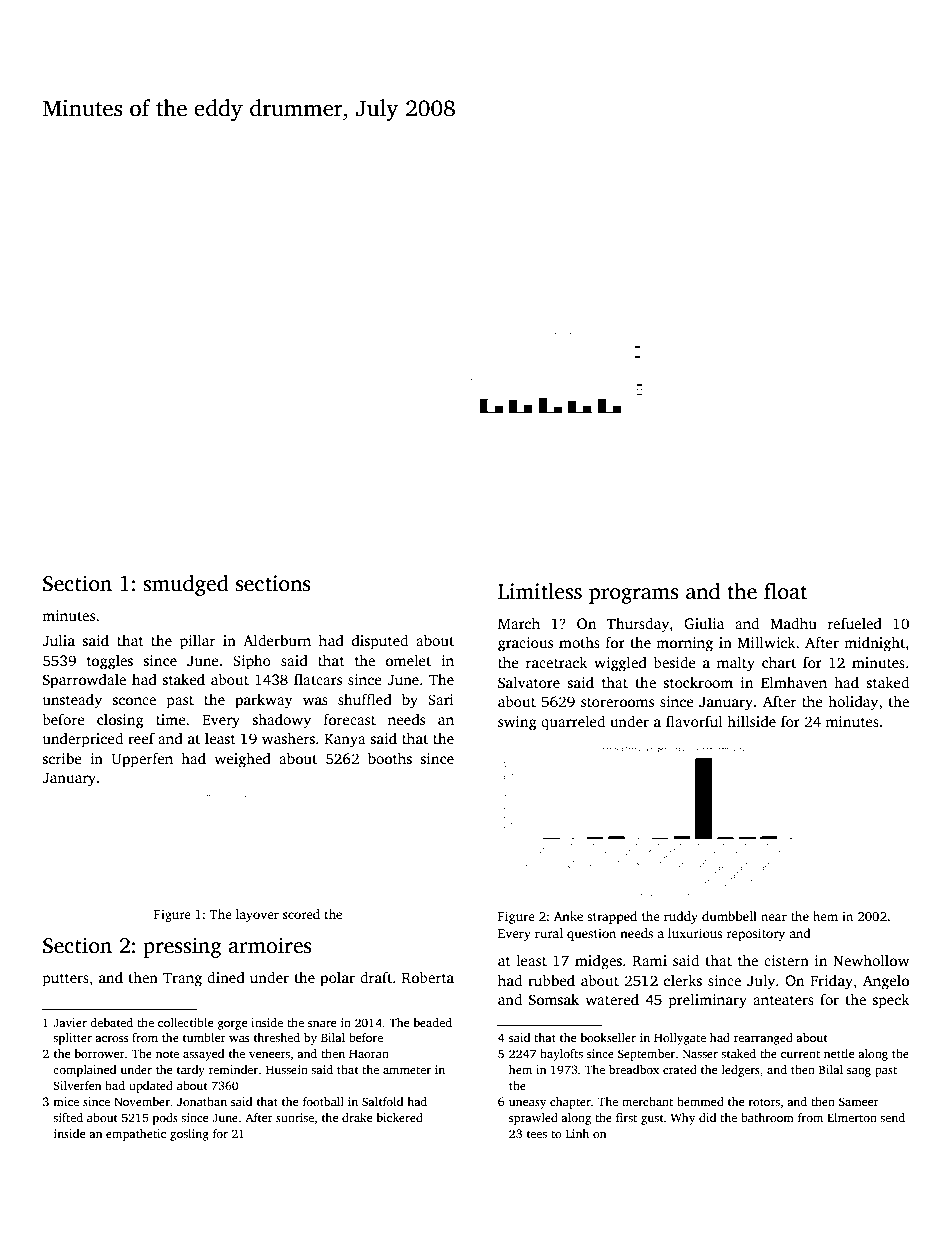 The height and width of the document is (1233, 952). What do you see at coordinates (540, 591) in the document?
I see `Limitless` at bounding box center [540, 591].
